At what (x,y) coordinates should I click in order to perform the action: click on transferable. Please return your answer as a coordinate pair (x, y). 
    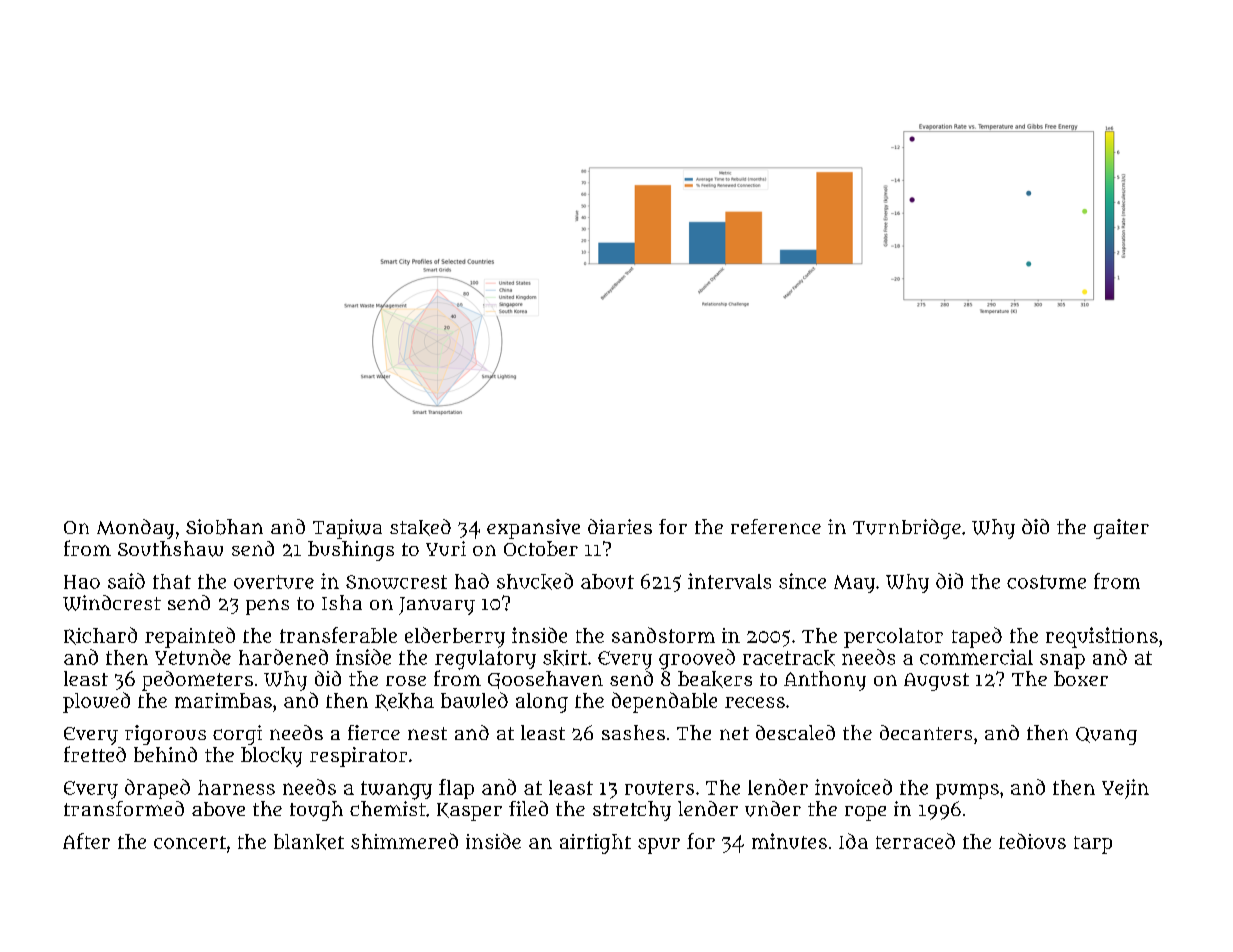
    Looking at the image, I should click on (338, 635).
